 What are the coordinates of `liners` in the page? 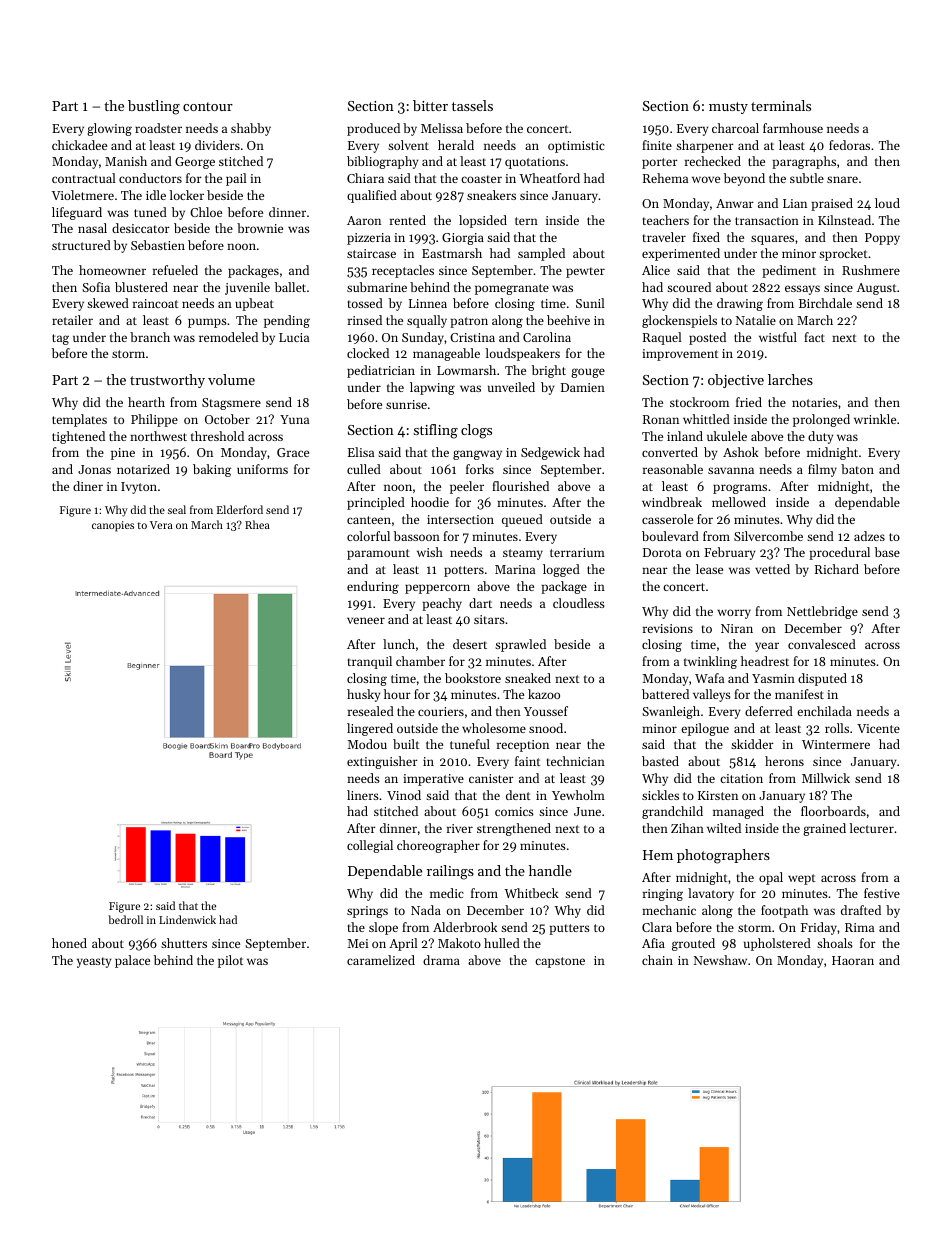 It's located at (363, 795).
